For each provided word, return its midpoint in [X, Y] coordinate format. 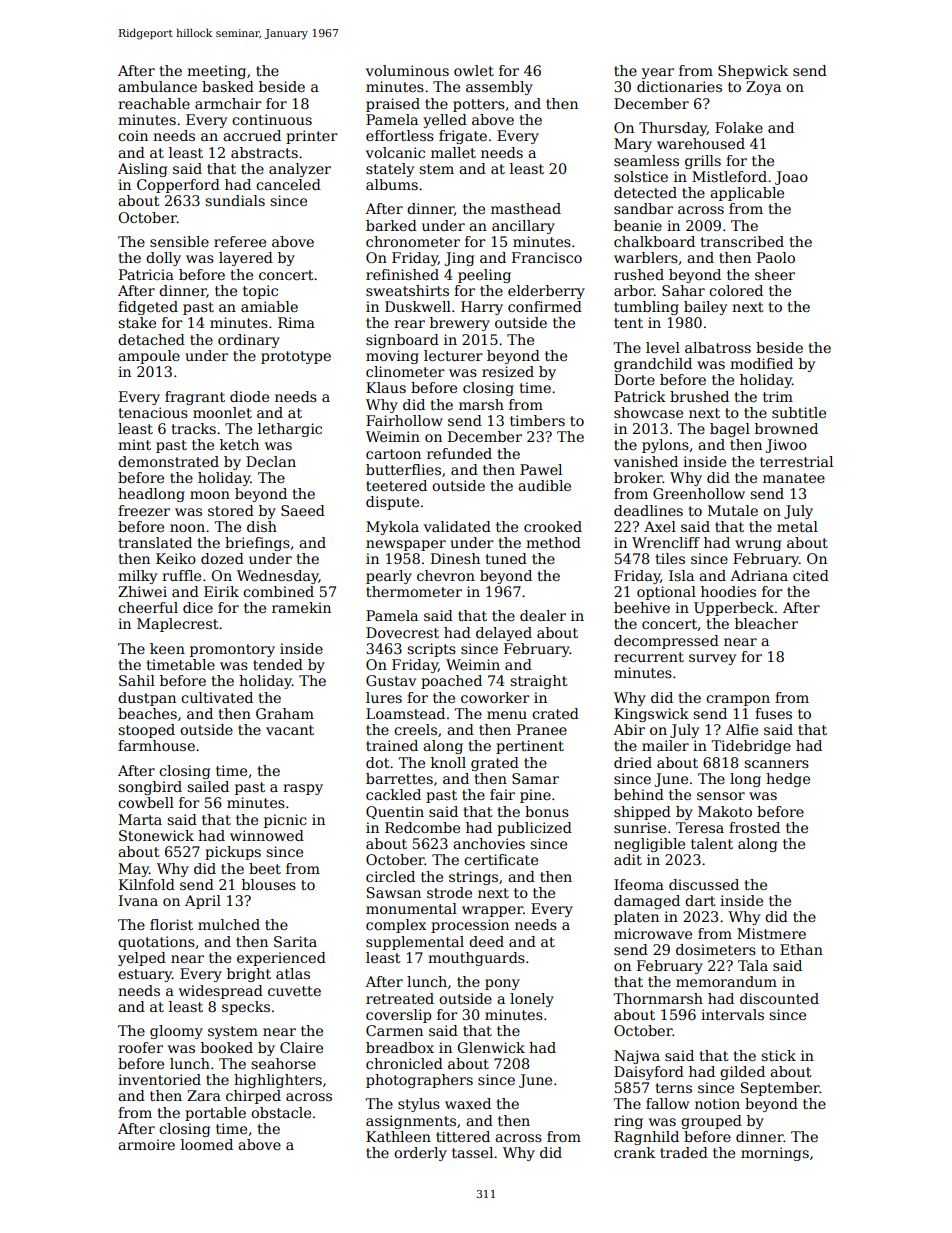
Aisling [142, 170]
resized [508, 371]
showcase [648, 412]
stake [137, 322]
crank [634, 1152]
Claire [301, 1047]
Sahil [137, 680]
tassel [472, 1152]
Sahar [683, 290]
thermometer [414, 591]
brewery [460, 324]
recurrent [649, 657]
